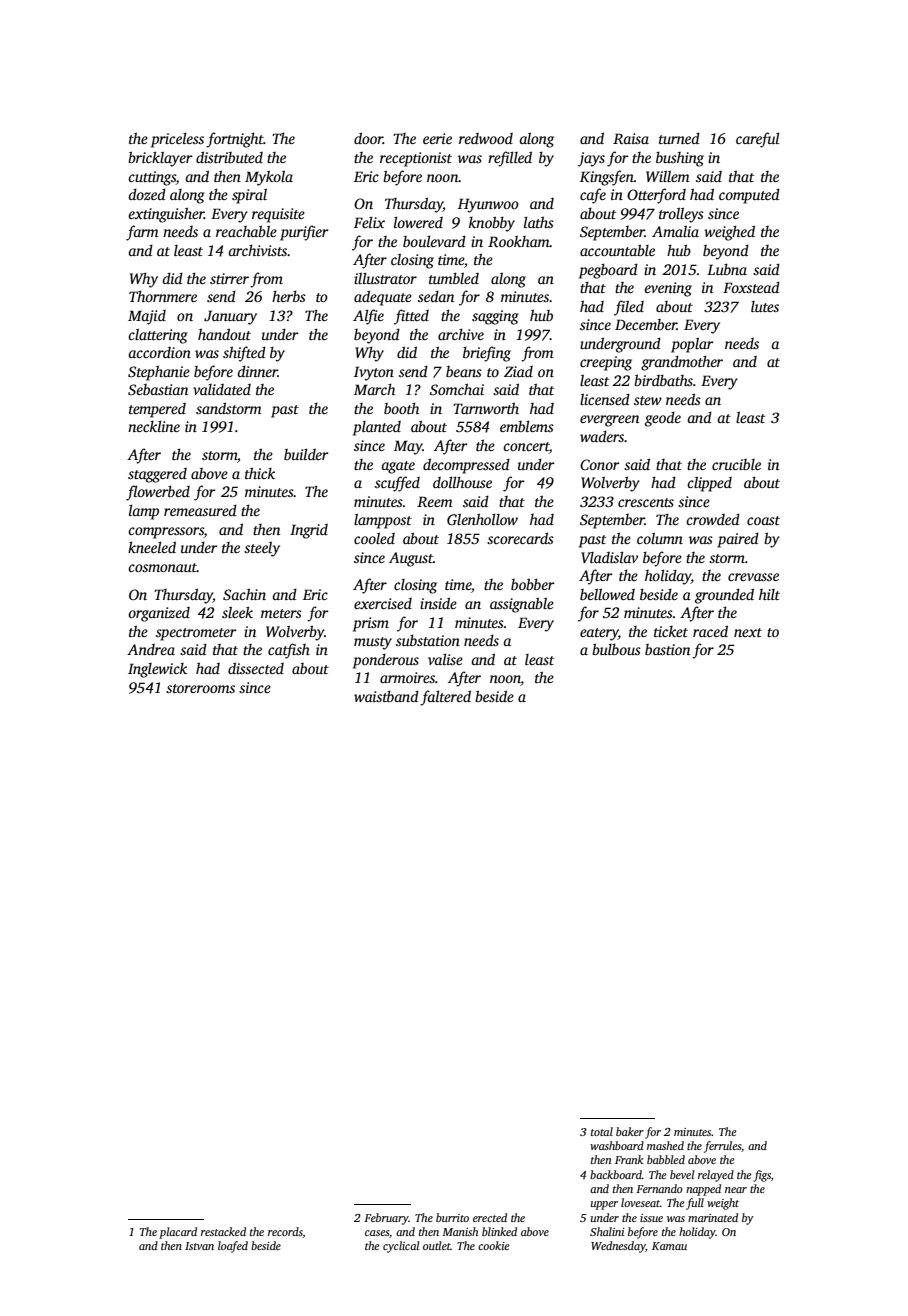  Describe the element at coordinates (646, 502) in the image. I see `crescents` at that location.
